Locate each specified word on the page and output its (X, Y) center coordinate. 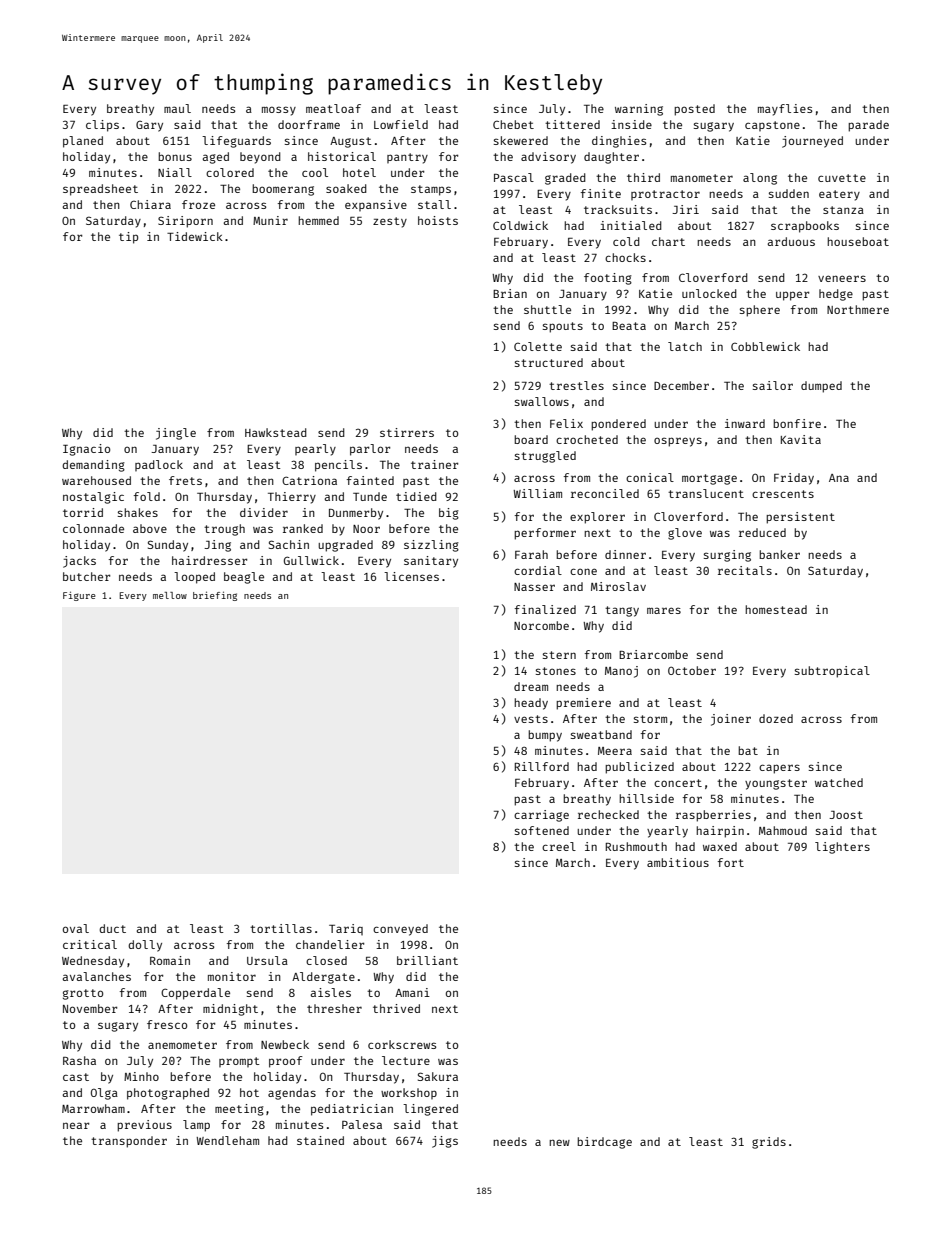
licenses (411, 576)
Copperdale (195, 994)
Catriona (309, 480)
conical (650, 477)
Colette (538, 346)
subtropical (832, 672)
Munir (270, 220)
